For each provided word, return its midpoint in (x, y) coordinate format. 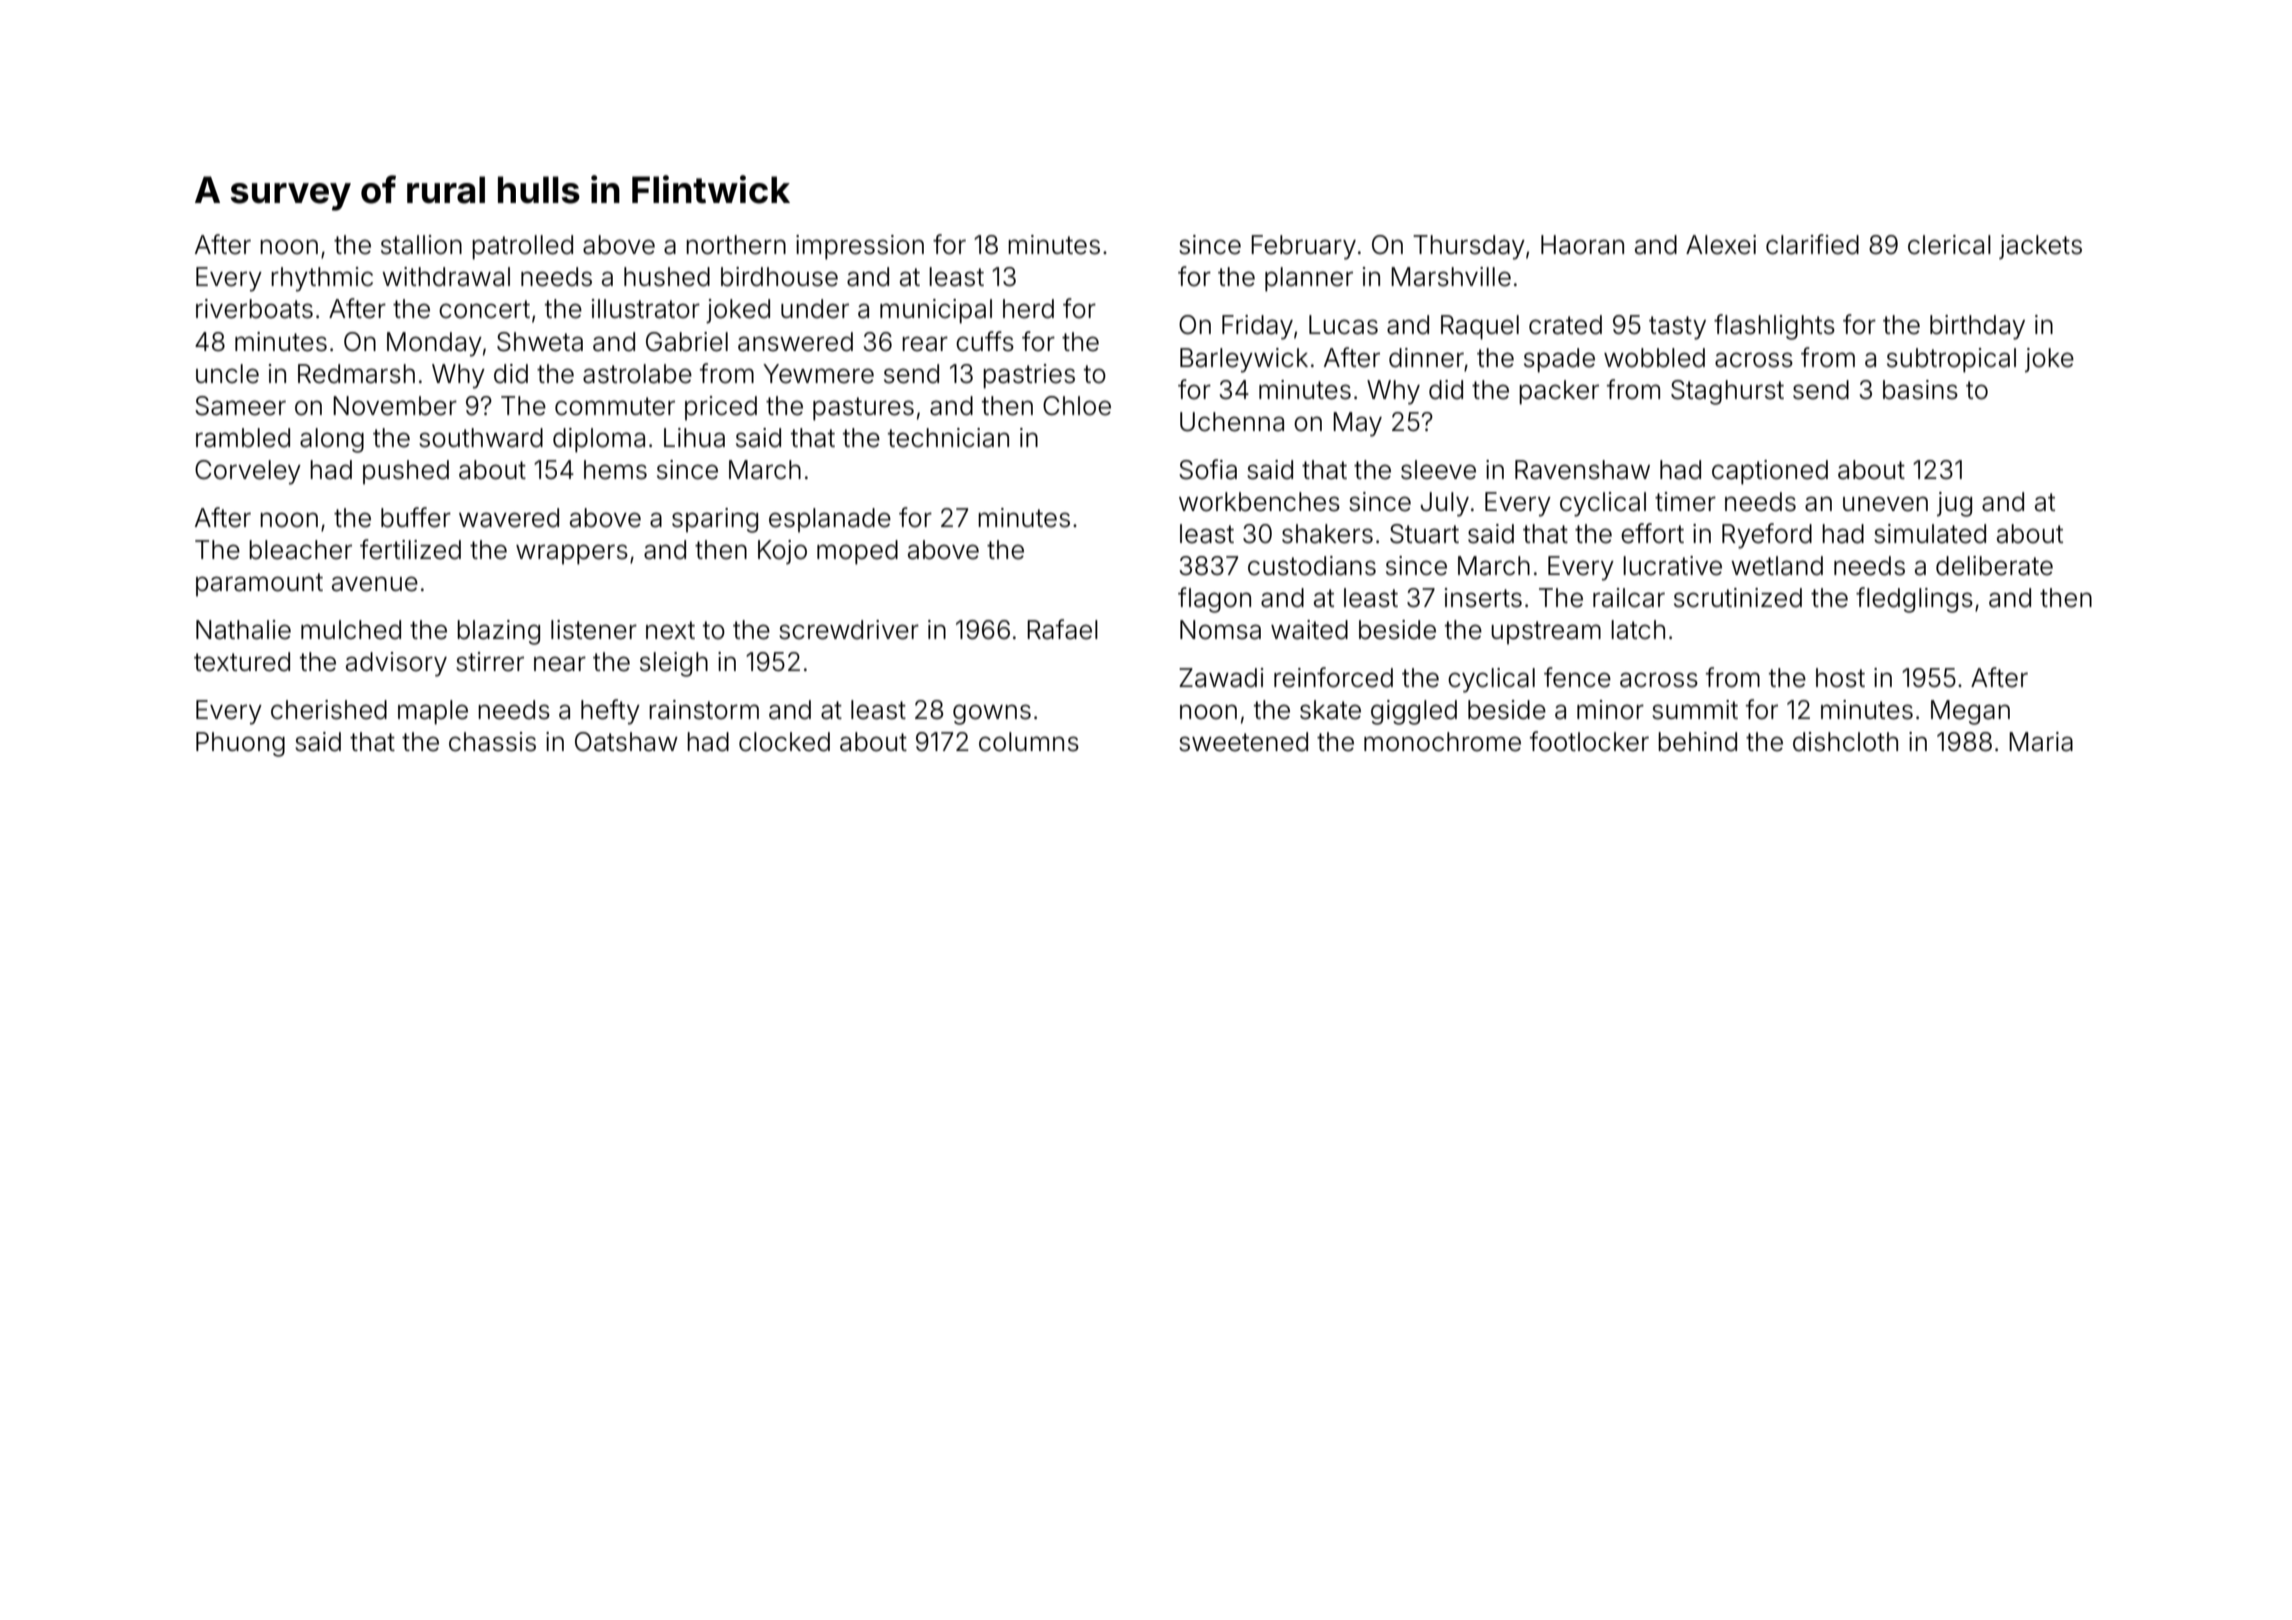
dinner (1426, 358)
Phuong (240, 744)
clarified (1812, 244)
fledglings (1914, 600)
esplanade (830, 520)
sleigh (674, 664)
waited (1309, 630)
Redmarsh (356, 374)
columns (1029, 742)
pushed (406, 472)
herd (1028, 309)
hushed (667, 277)
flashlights (1774, 327)
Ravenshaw (1582, 470)
